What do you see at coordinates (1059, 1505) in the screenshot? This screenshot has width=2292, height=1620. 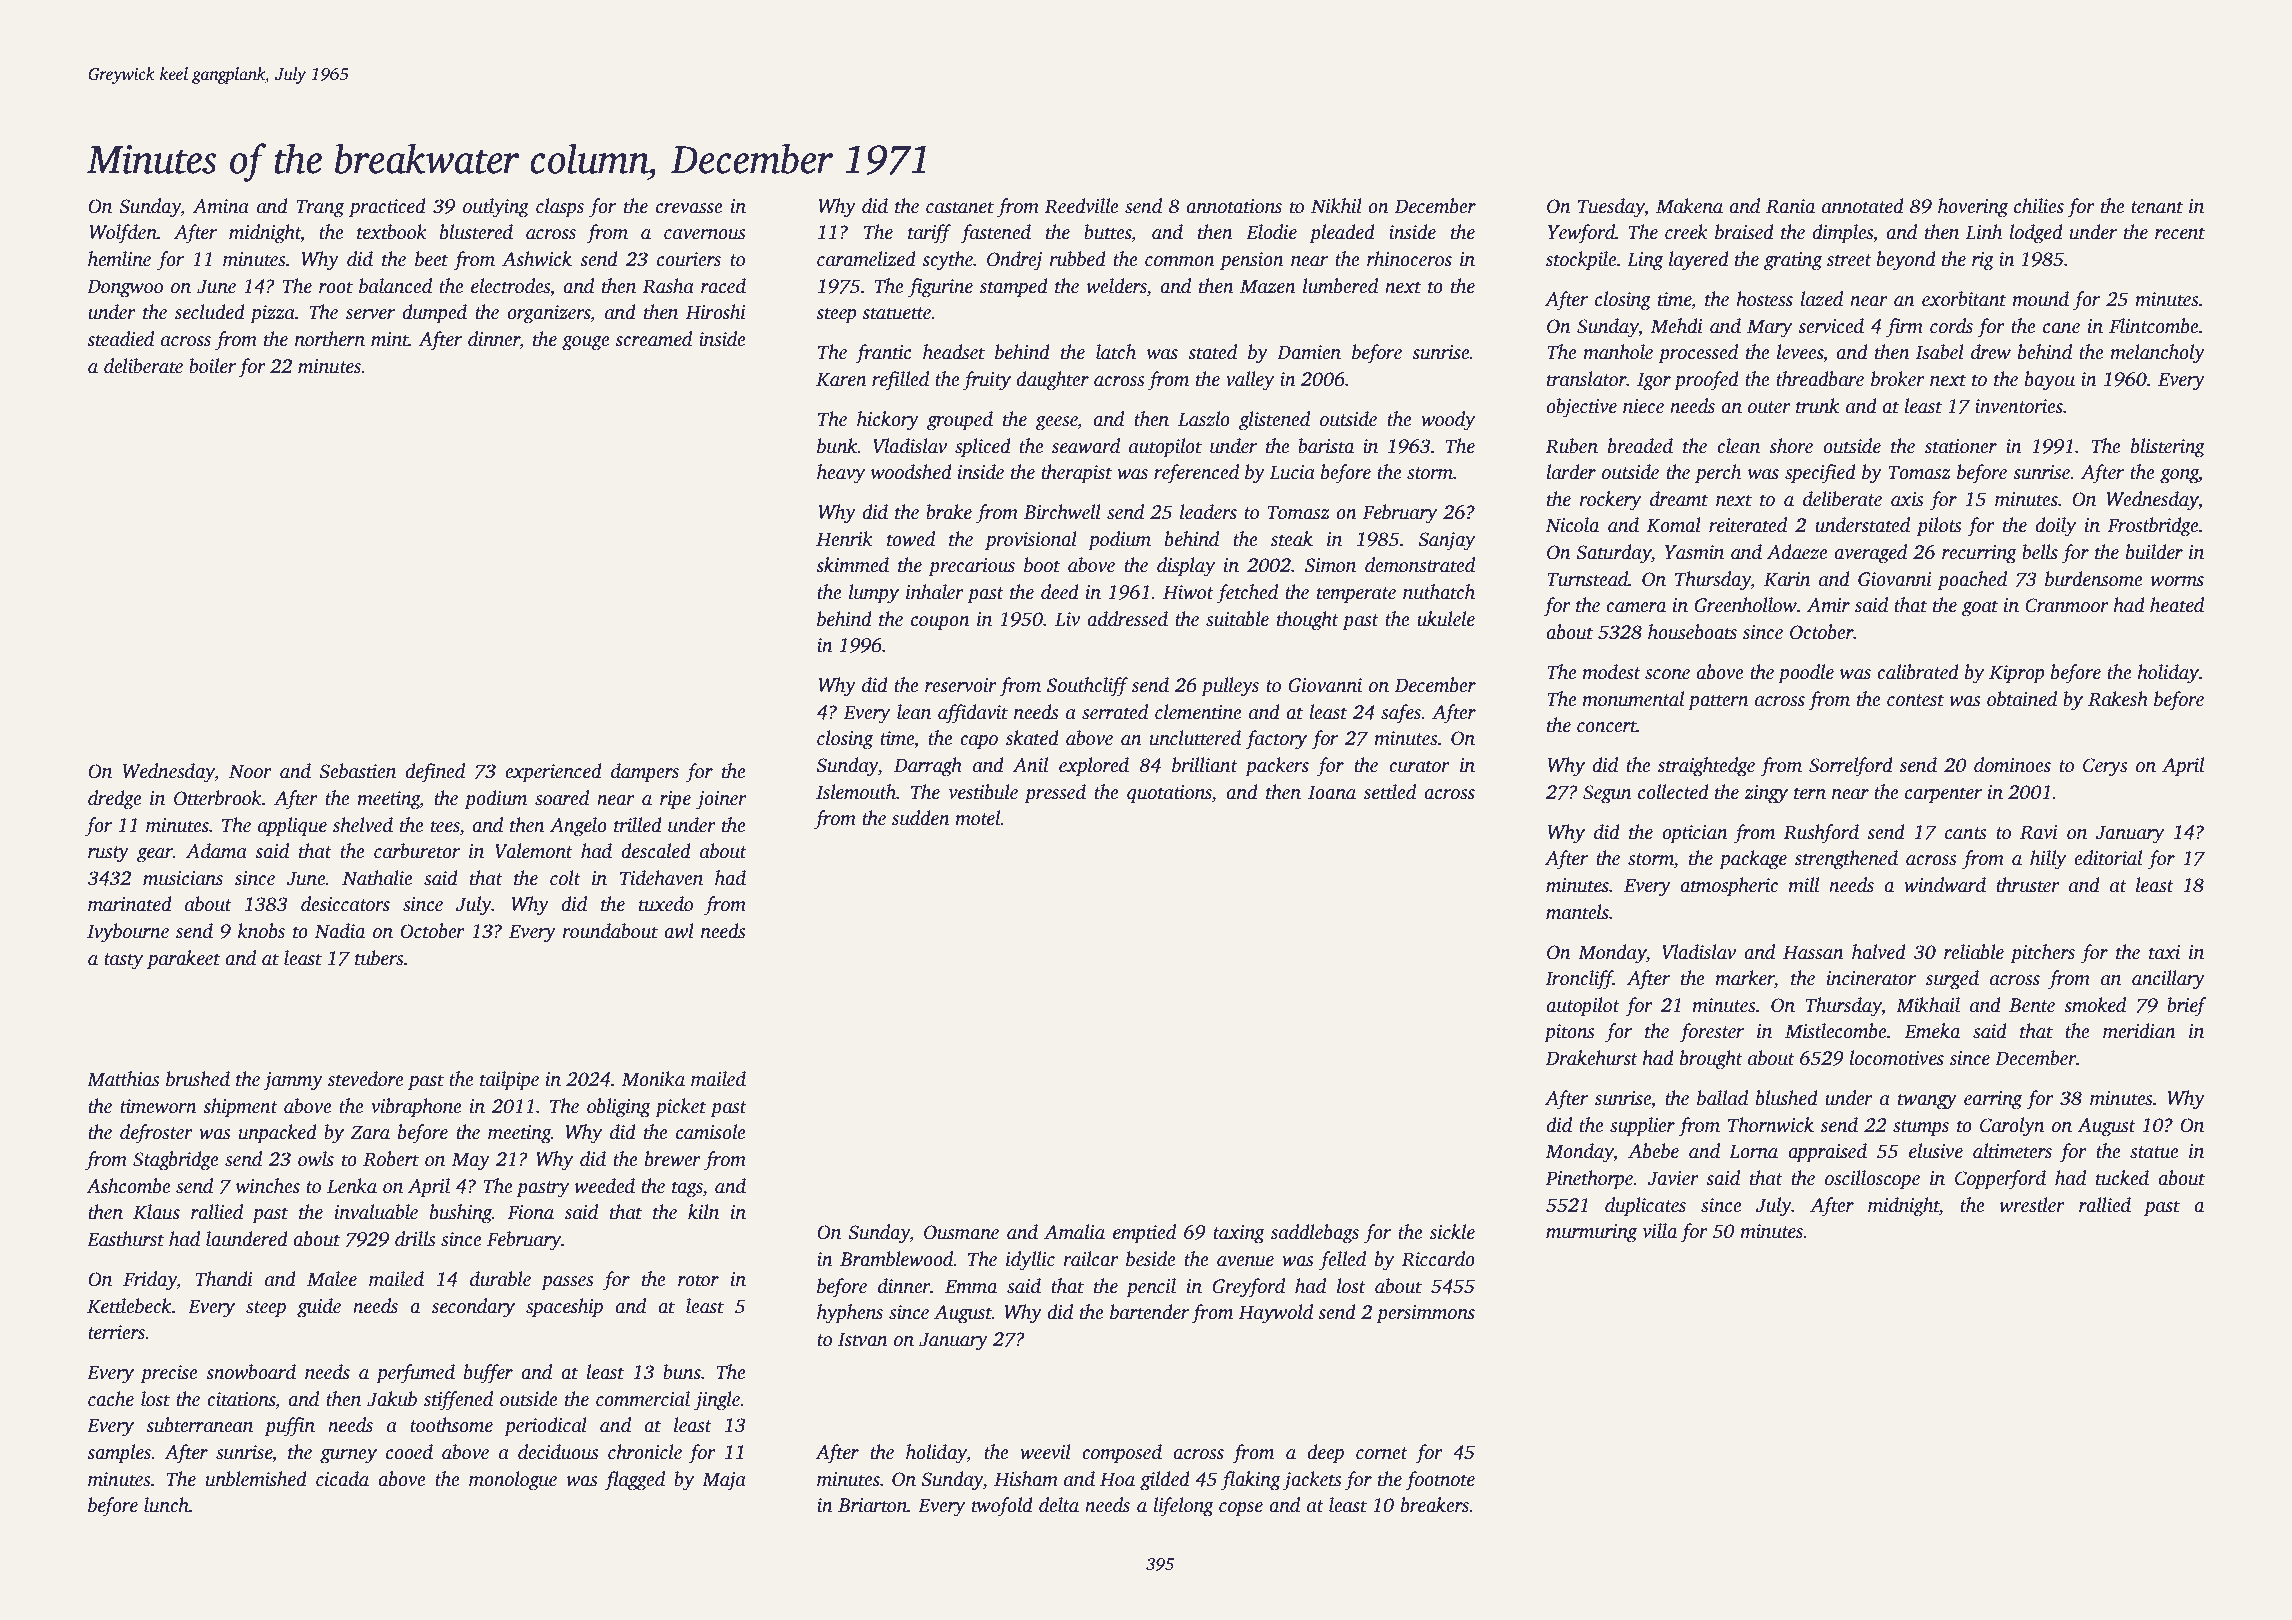 I see `delta` at bounding box center [1059, 1505].
